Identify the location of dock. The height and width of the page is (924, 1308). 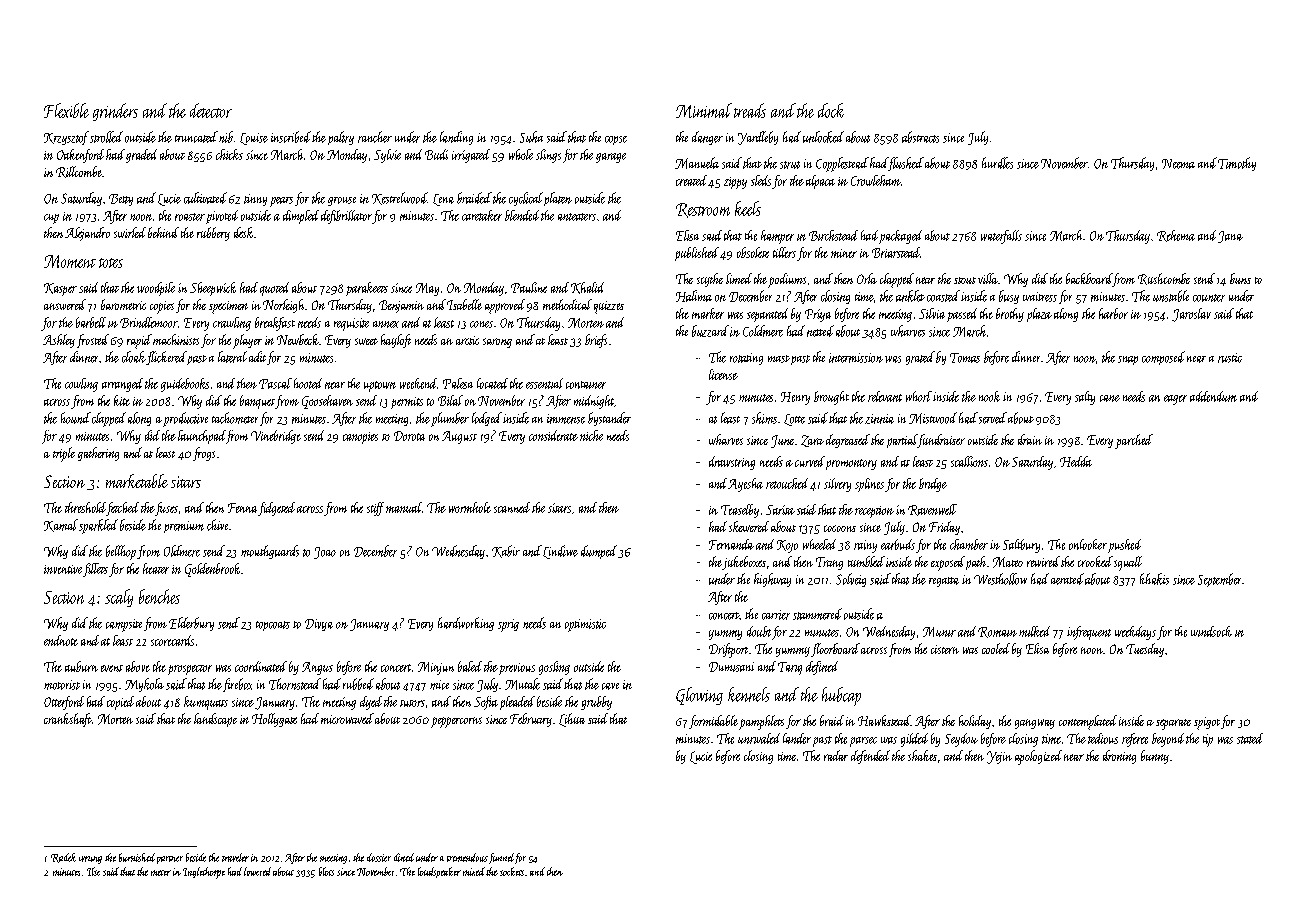
(831, 110).
